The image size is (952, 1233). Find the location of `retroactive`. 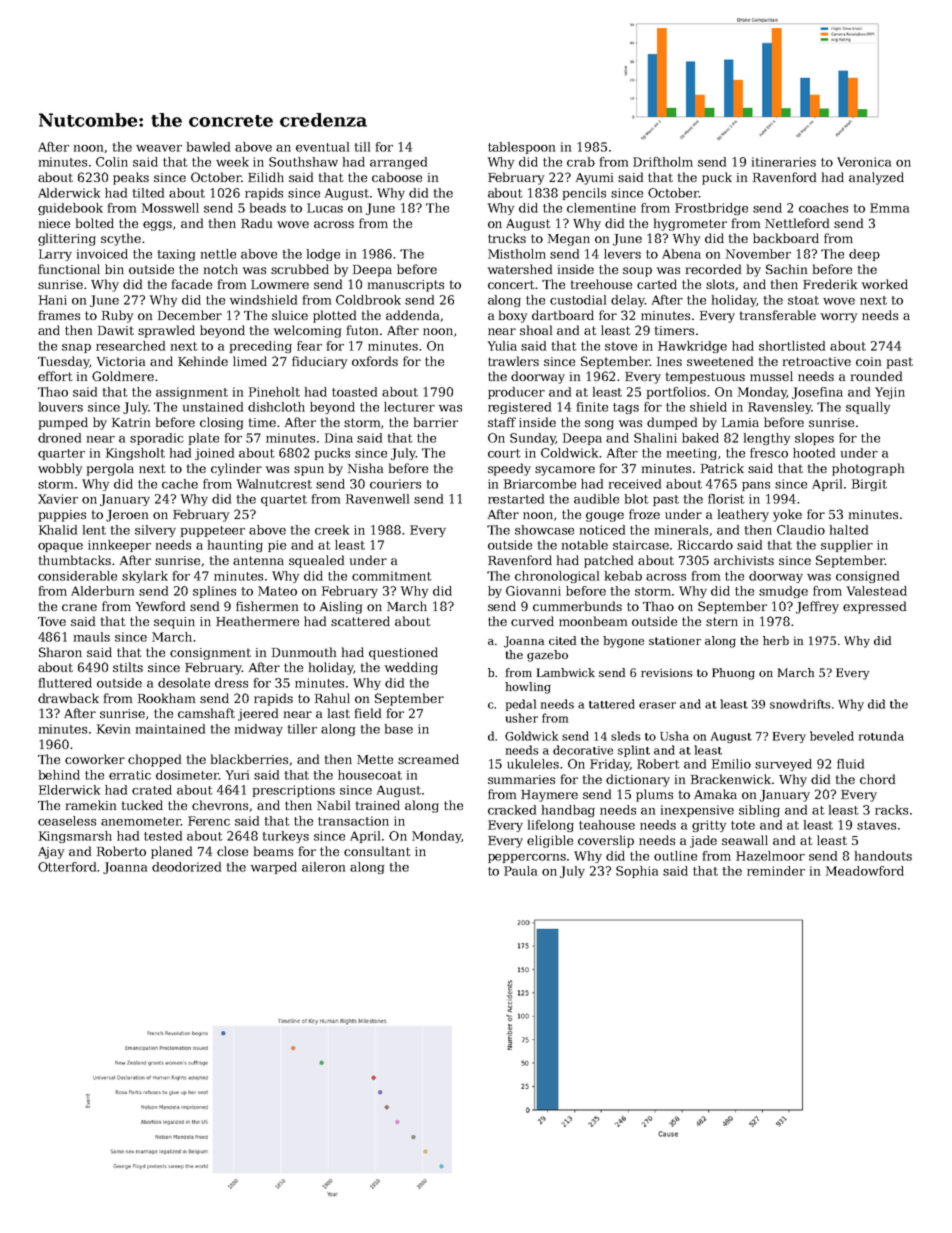

retroactive is located at coordinates (817, 361).
